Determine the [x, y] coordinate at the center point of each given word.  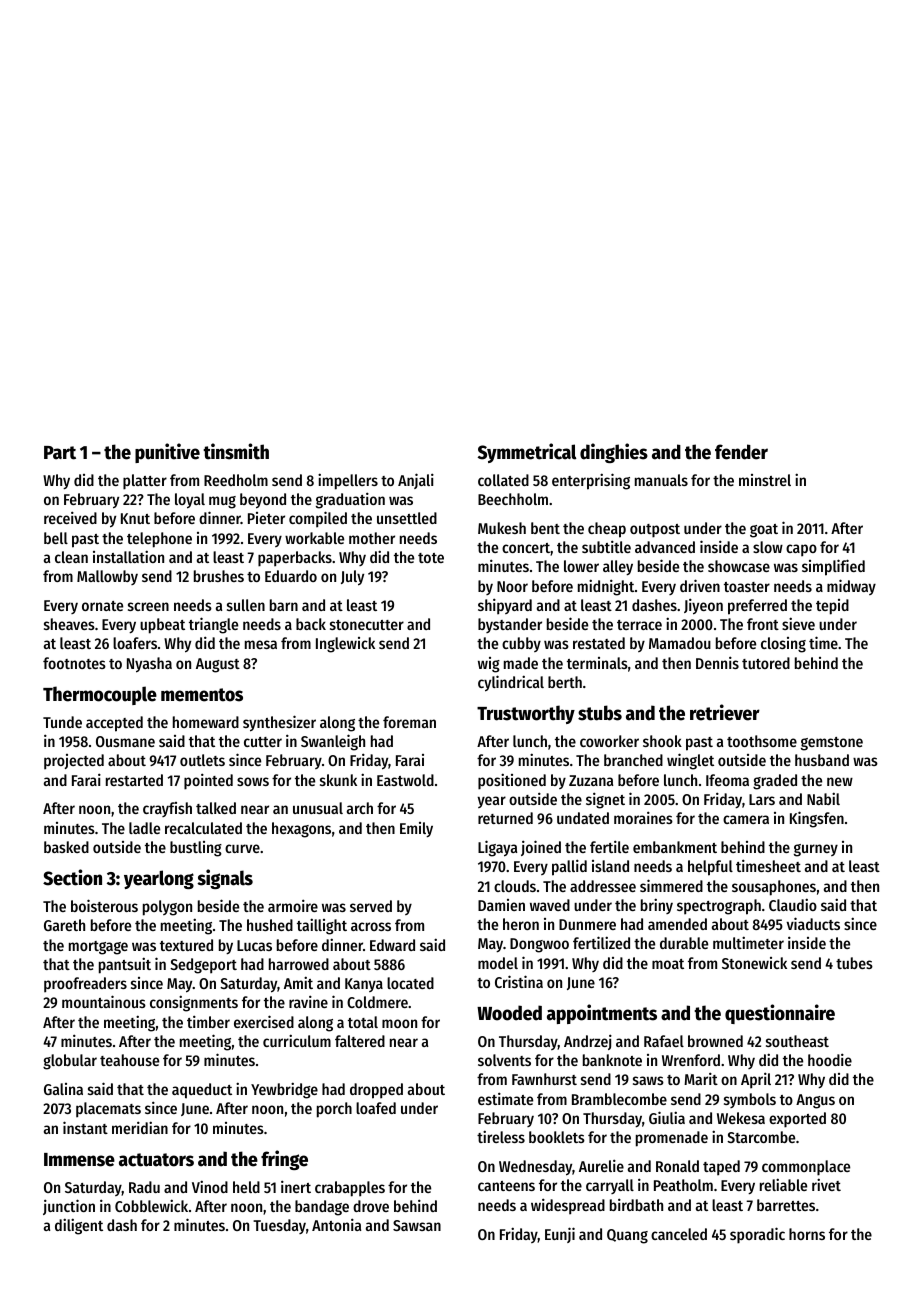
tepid [832, 607]
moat [668, 964]
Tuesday [279, 1226]
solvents [504, 1060]
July [352, 578]
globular [70, 1062]
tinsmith [236, 451]
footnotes [74, 663]
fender [741, 452]
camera [746, 819]
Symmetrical [527, 453]
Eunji [560, 1235]
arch [360, 808]
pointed [208, 781]
